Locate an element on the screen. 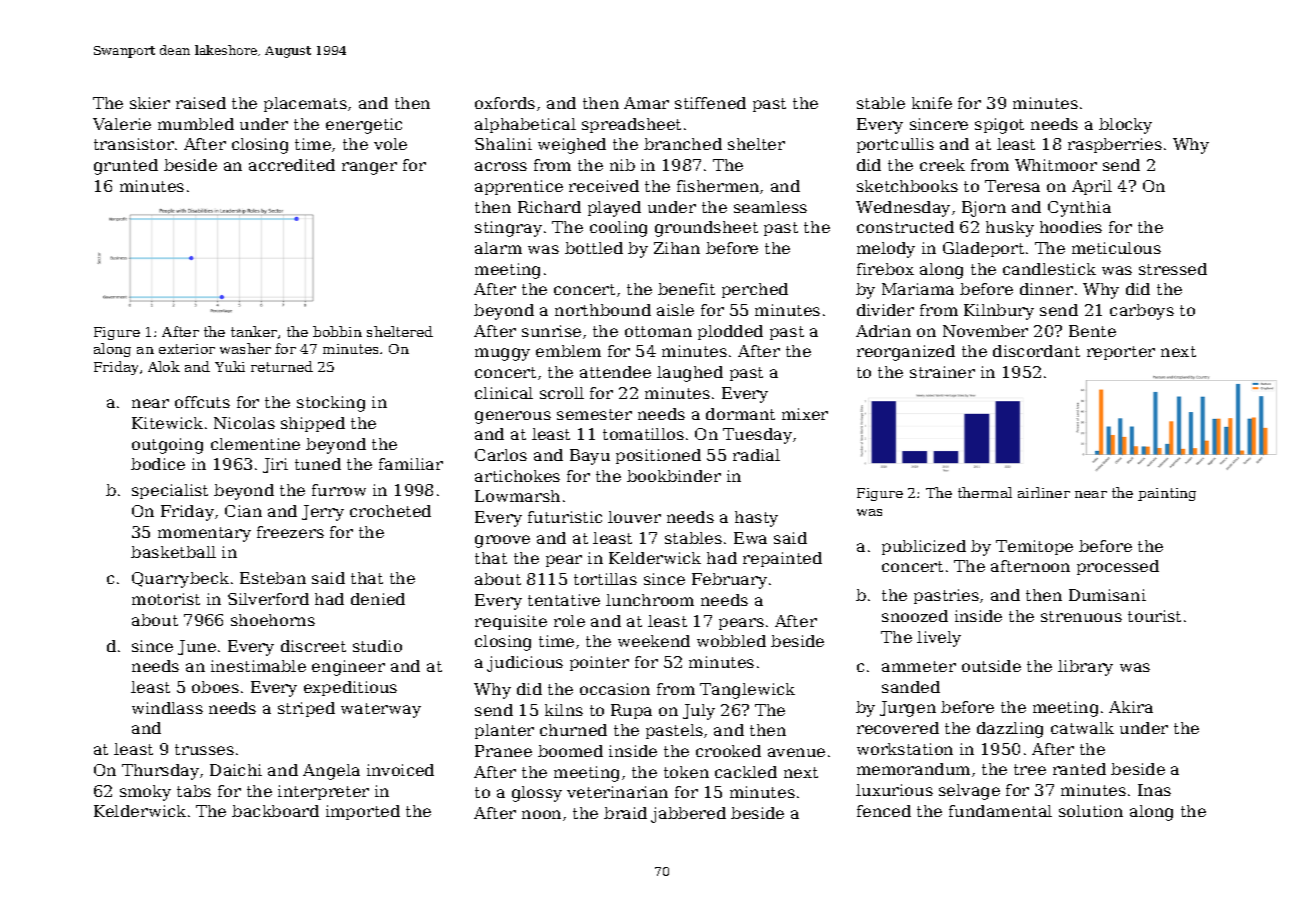 The height and width of the screenshot is (924, 1308). stiffened is located at coordinates (710, 103).
